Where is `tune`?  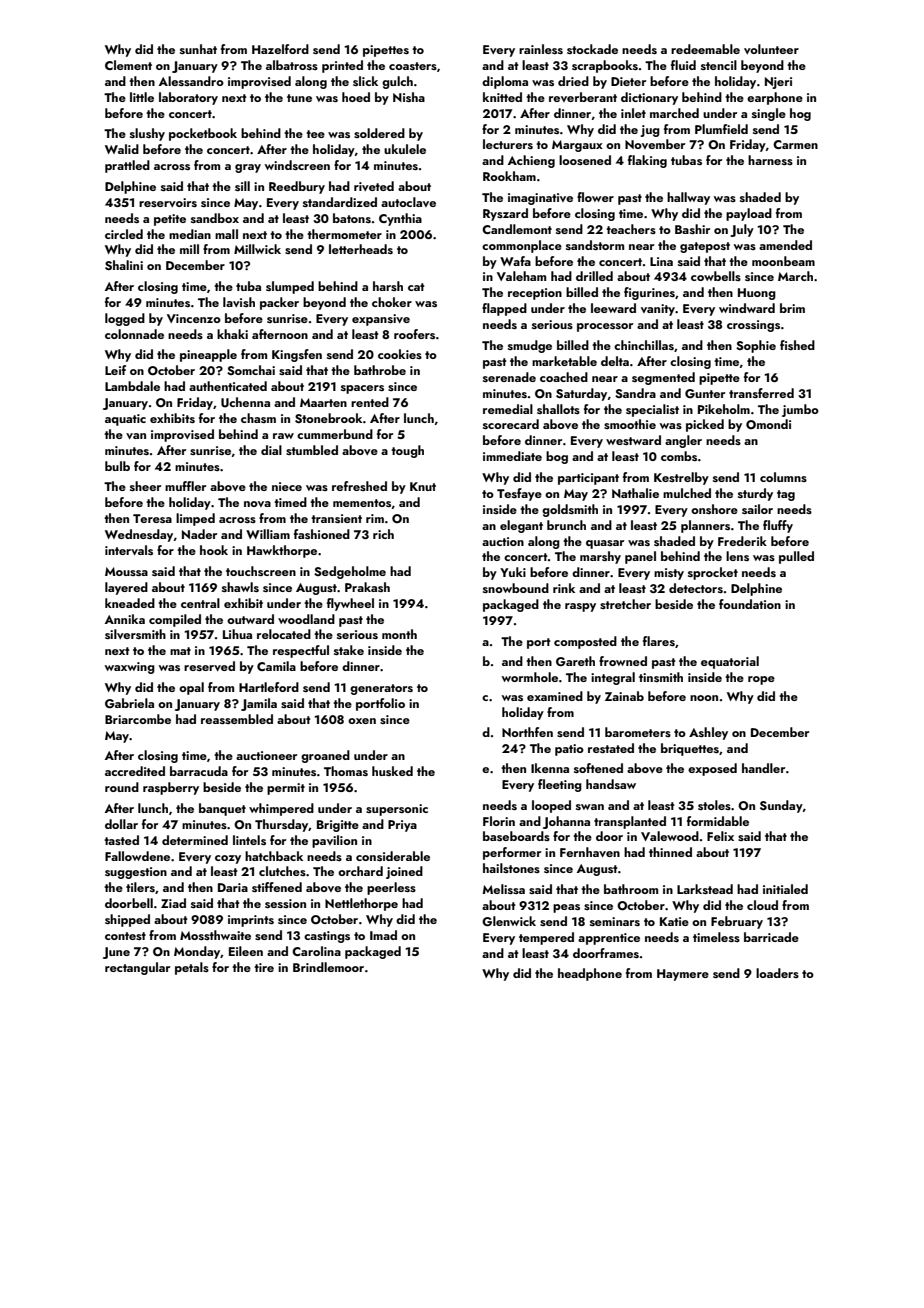 tune is located at coordinates (299, 98).
